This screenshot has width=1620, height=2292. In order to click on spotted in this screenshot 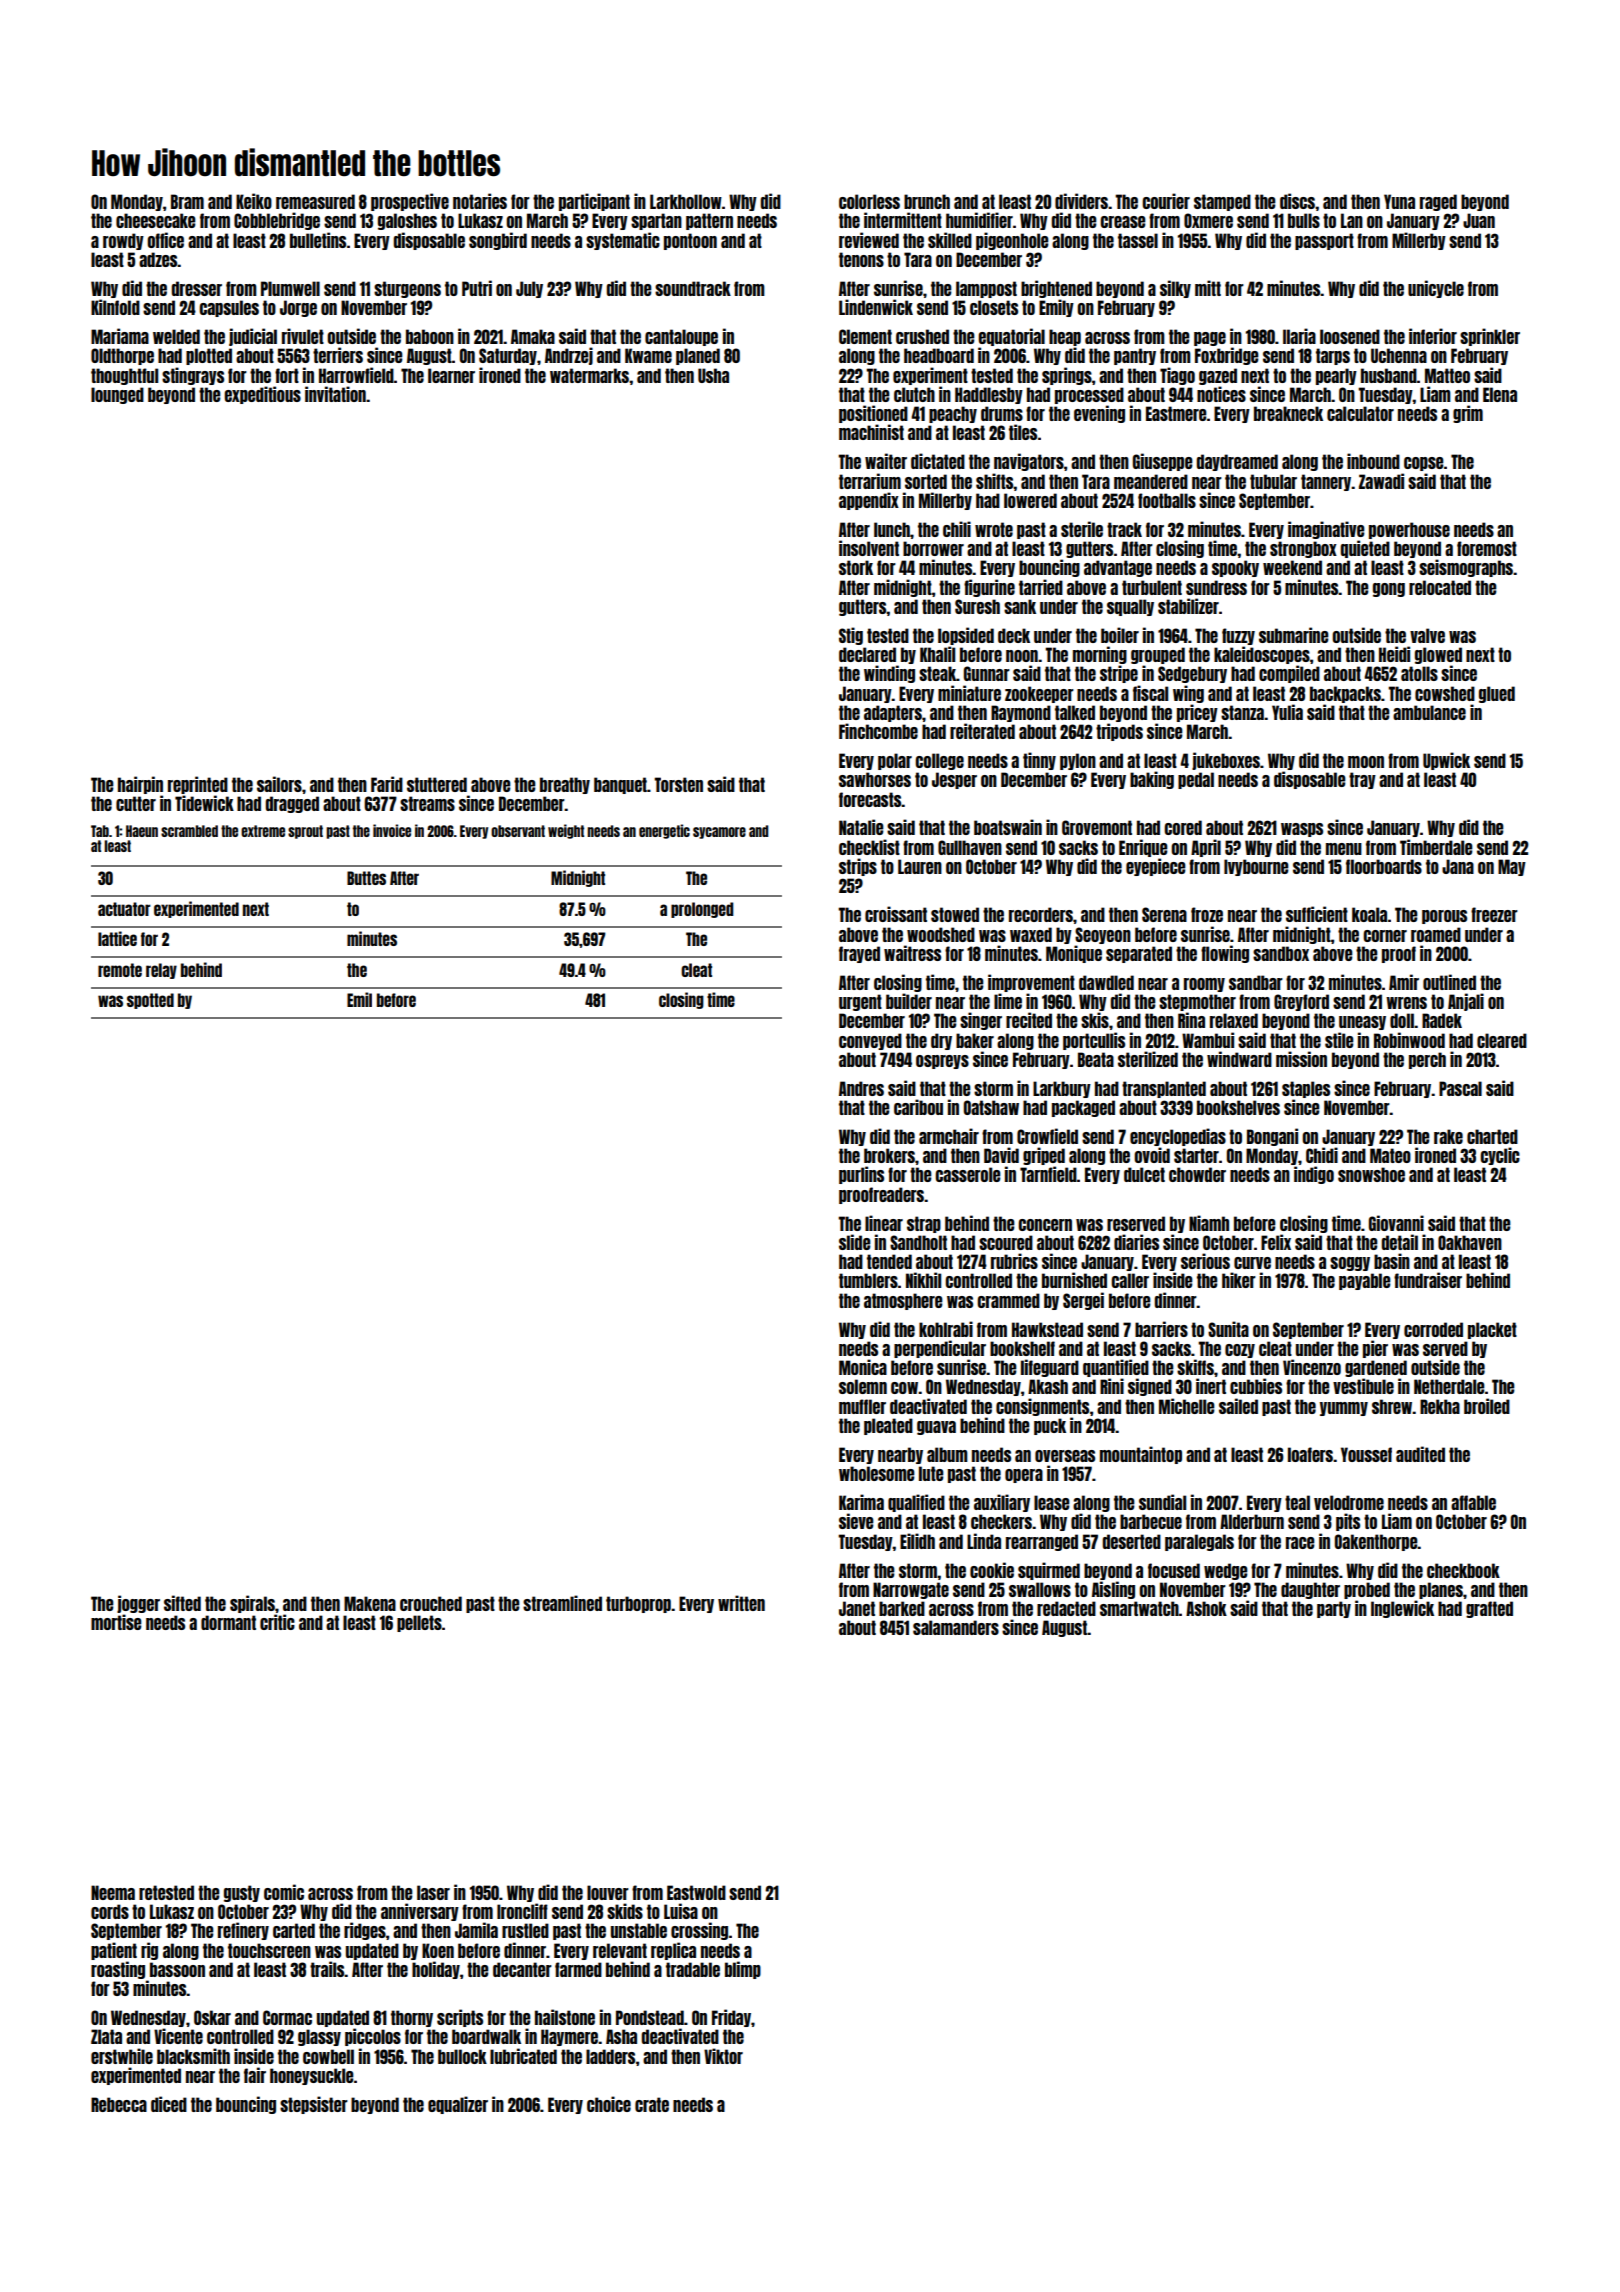, I will do `click(150, 1001)`.
